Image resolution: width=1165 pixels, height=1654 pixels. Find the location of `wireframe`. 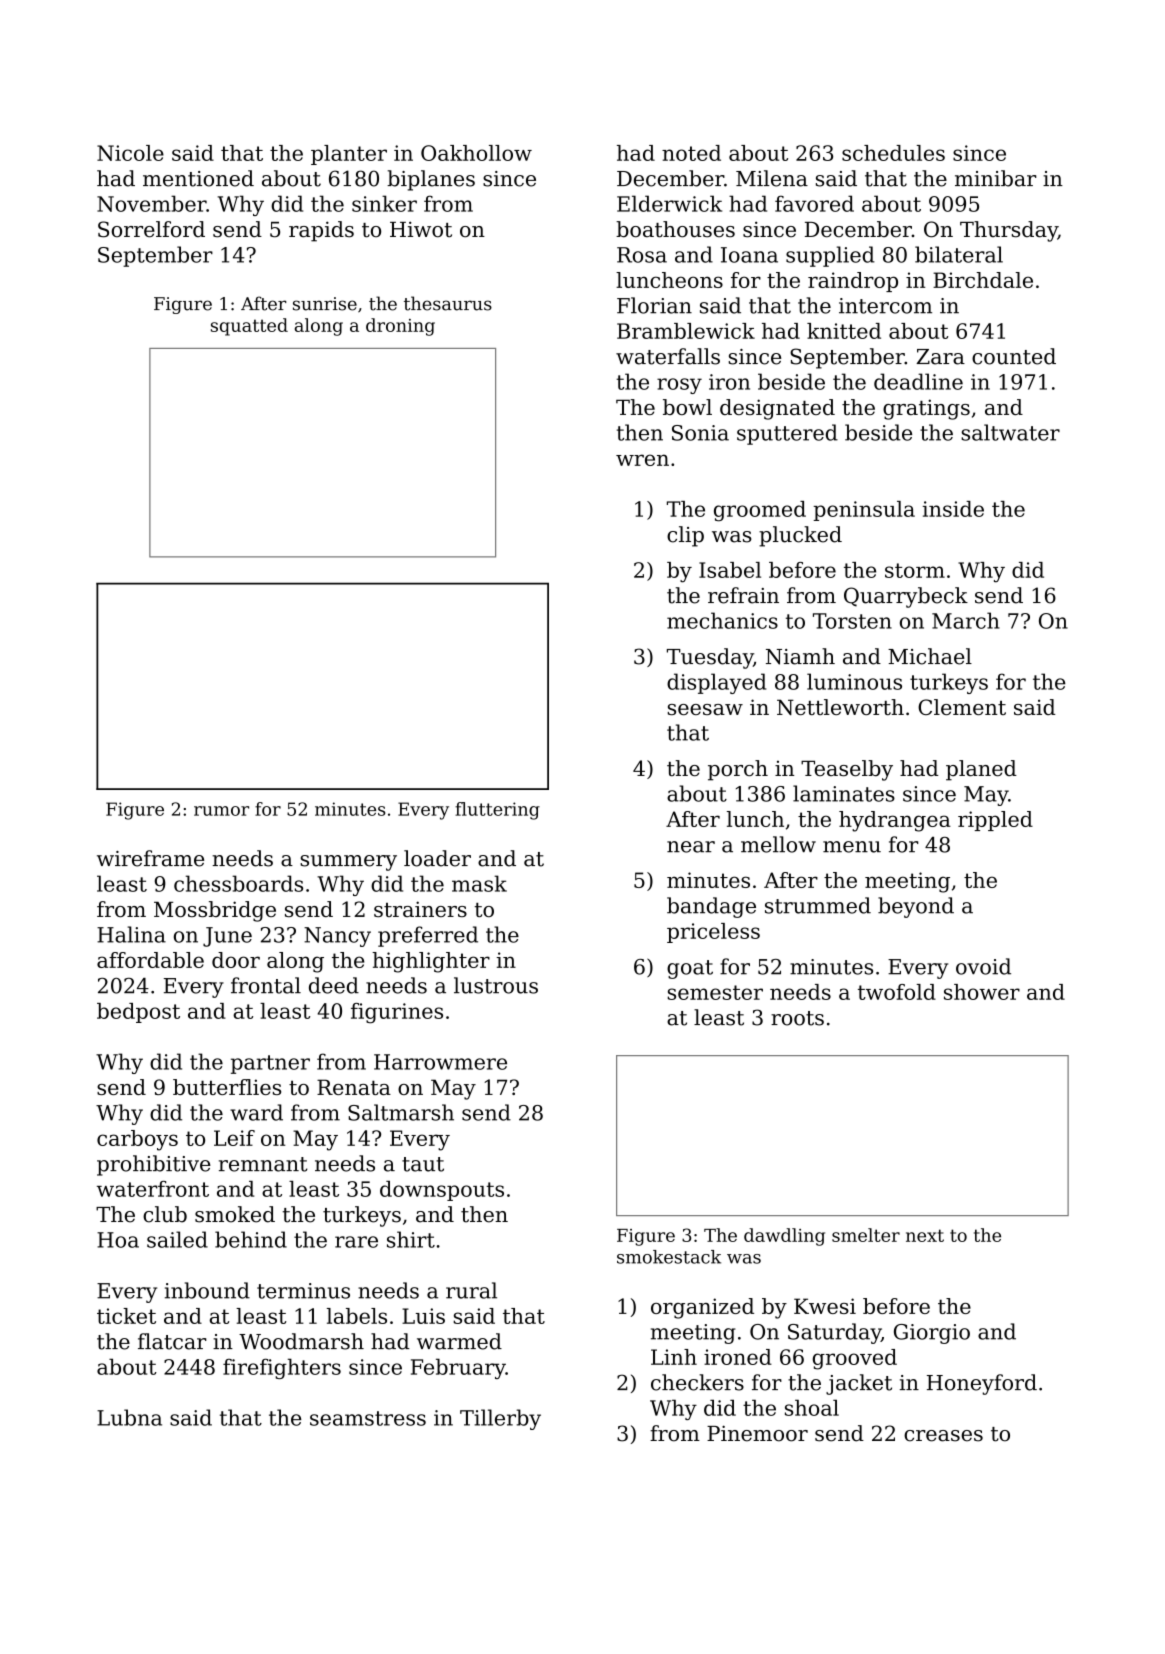

wireframe is located at coordinates (150, 858).
